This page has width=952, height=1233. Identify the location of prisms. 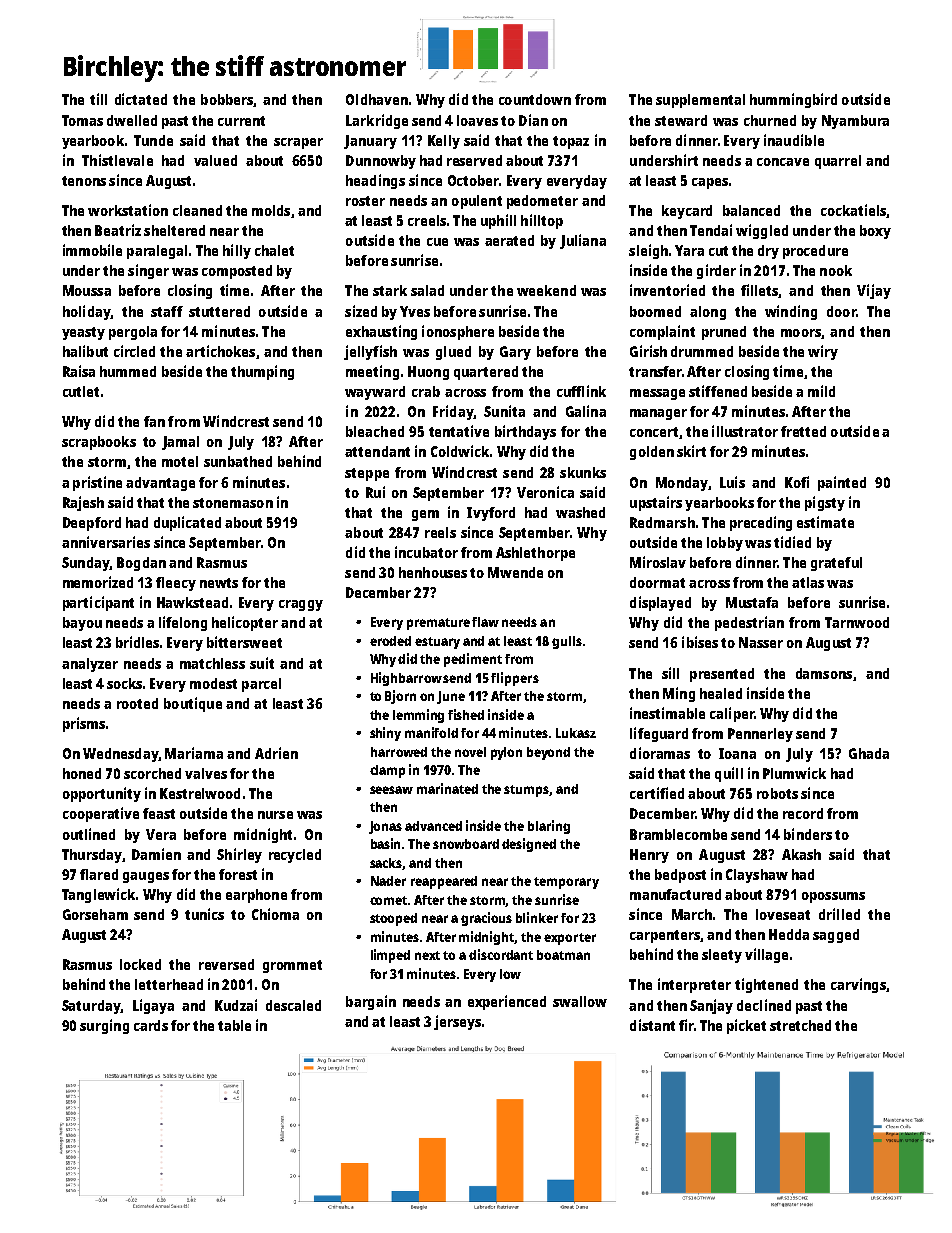
(84, 724).
